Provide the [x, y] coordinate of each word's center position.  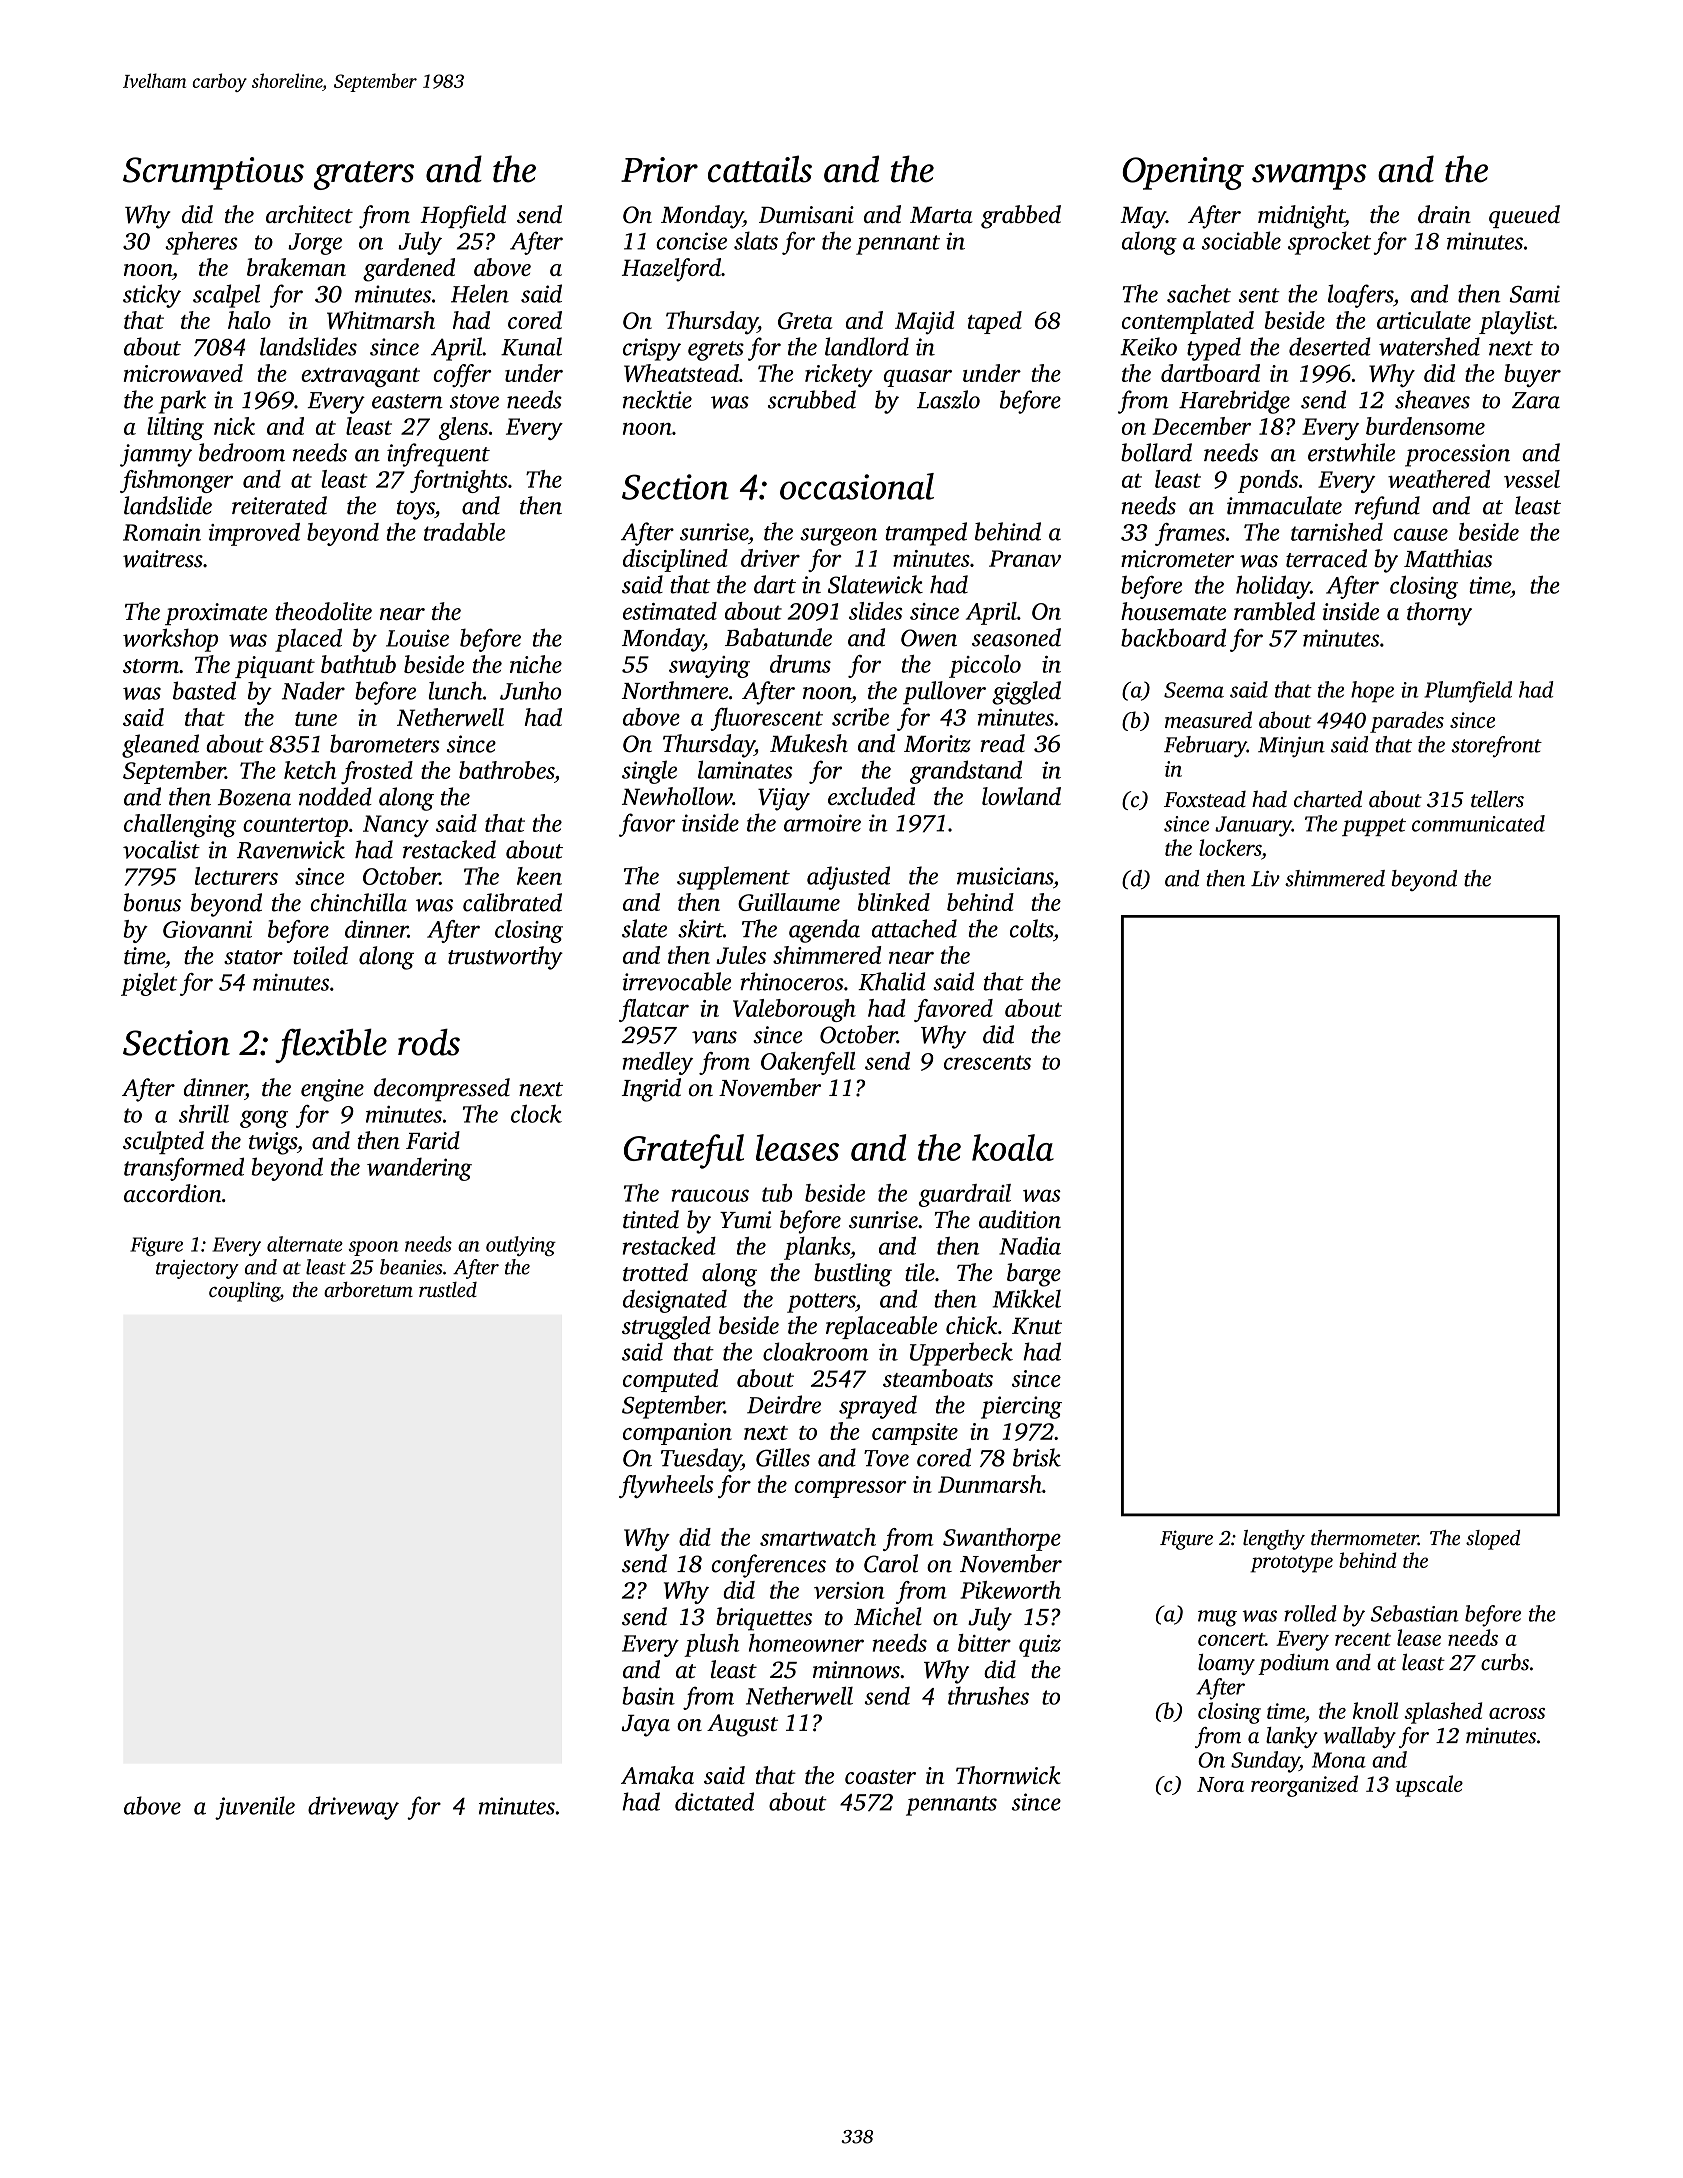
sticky [152, 296]
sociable [1241, 240]
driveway [353, 1808]
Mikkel [1027, 1298]
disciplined [675, 560]
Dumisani [806, 214]
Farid [433, 1140]
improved [254, 534]
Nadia [1030, 1246]
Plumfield [1468, 692]
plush [711, 1645]
